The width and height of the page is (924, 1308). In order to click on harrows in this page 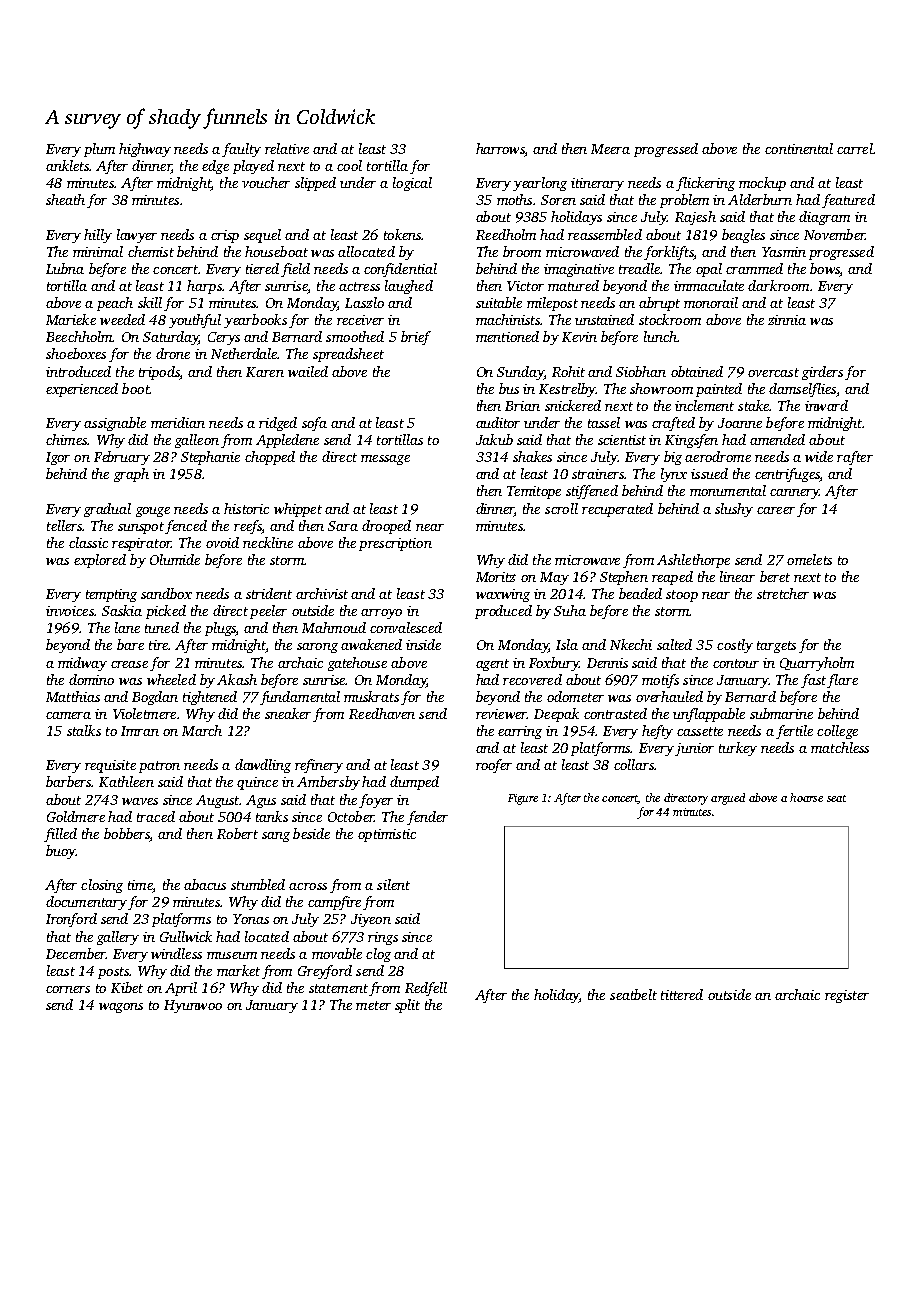, I will do `click(500, 150)`.
